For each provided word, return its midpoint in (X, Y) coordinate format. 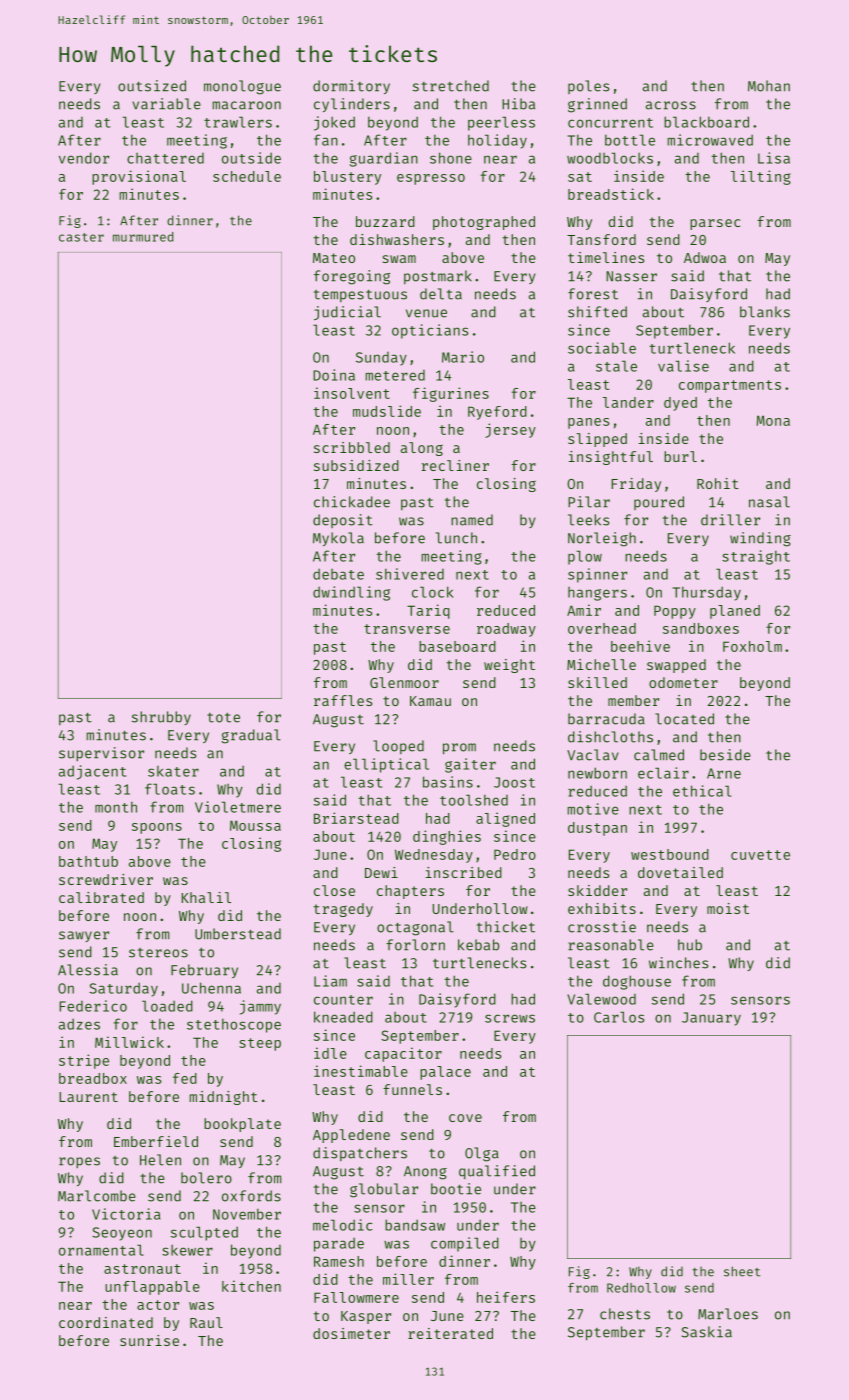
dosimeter (351, 1333)
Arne (724, 773)
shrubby (161, 718)
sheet (742, 1271)
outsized (152, 86)
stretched (451, 86)
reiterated (450, 1333)
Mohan (769, 86)
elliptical (386, 765)
